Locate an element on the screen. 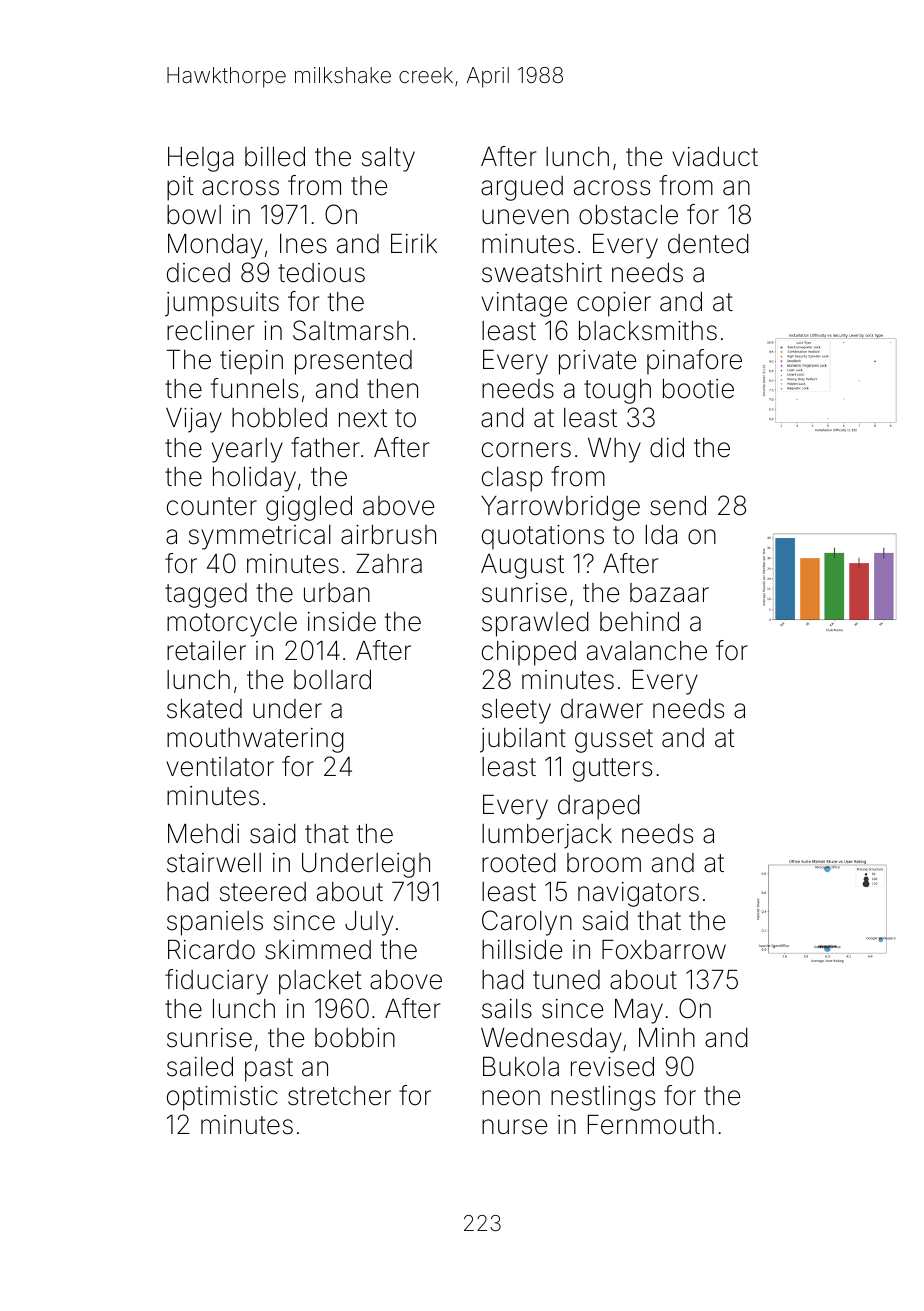 The height and width of the screenshot is (1311, 924). fiduciary is located at coordinates (216, 982).
